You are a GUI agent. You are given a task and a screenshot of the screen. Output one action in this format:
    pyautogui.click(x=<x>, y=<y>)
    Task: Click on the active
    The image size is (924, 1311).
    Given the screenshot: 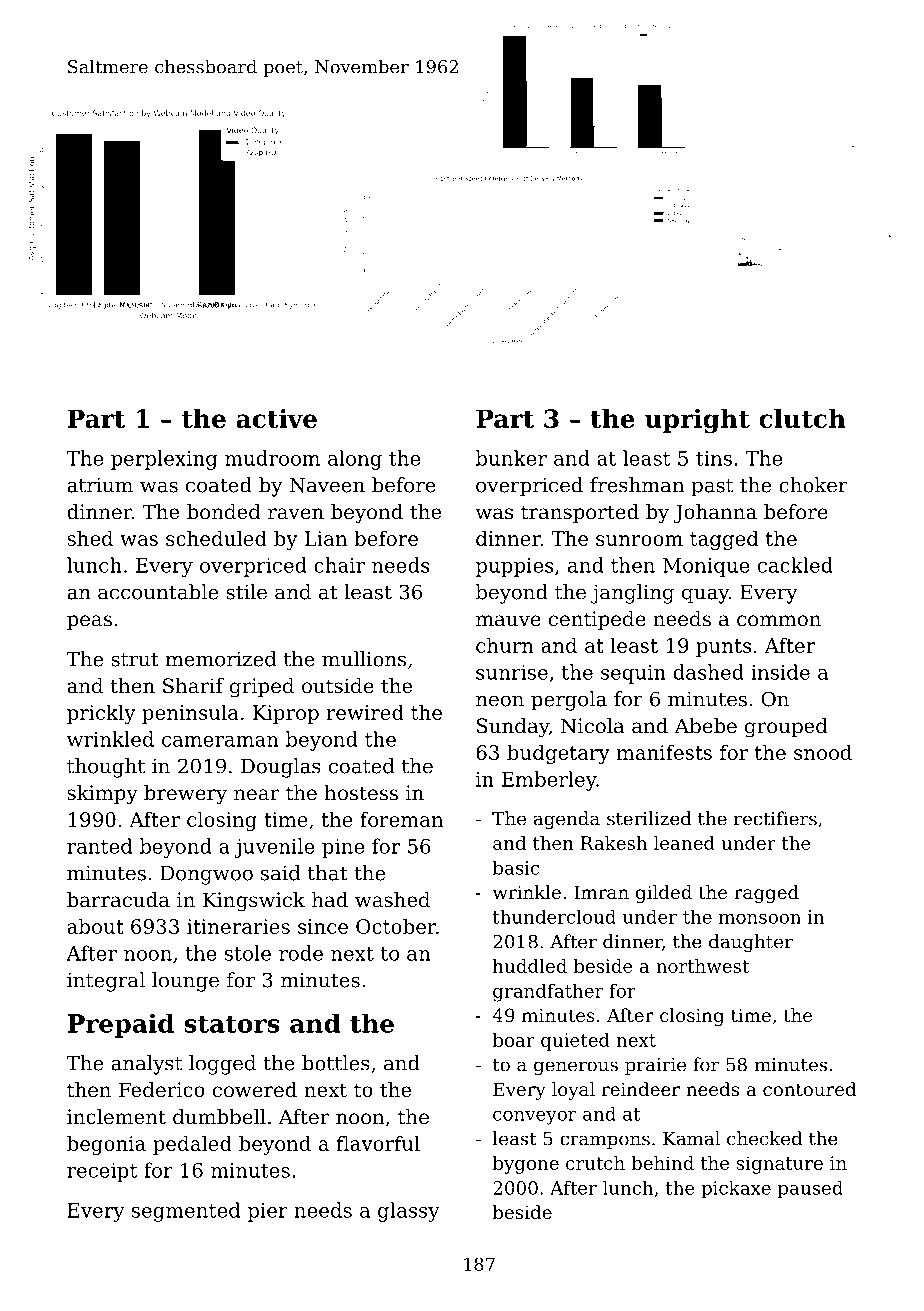 What is the action you would take?
    pyautogui.click(x=276, y=418)
